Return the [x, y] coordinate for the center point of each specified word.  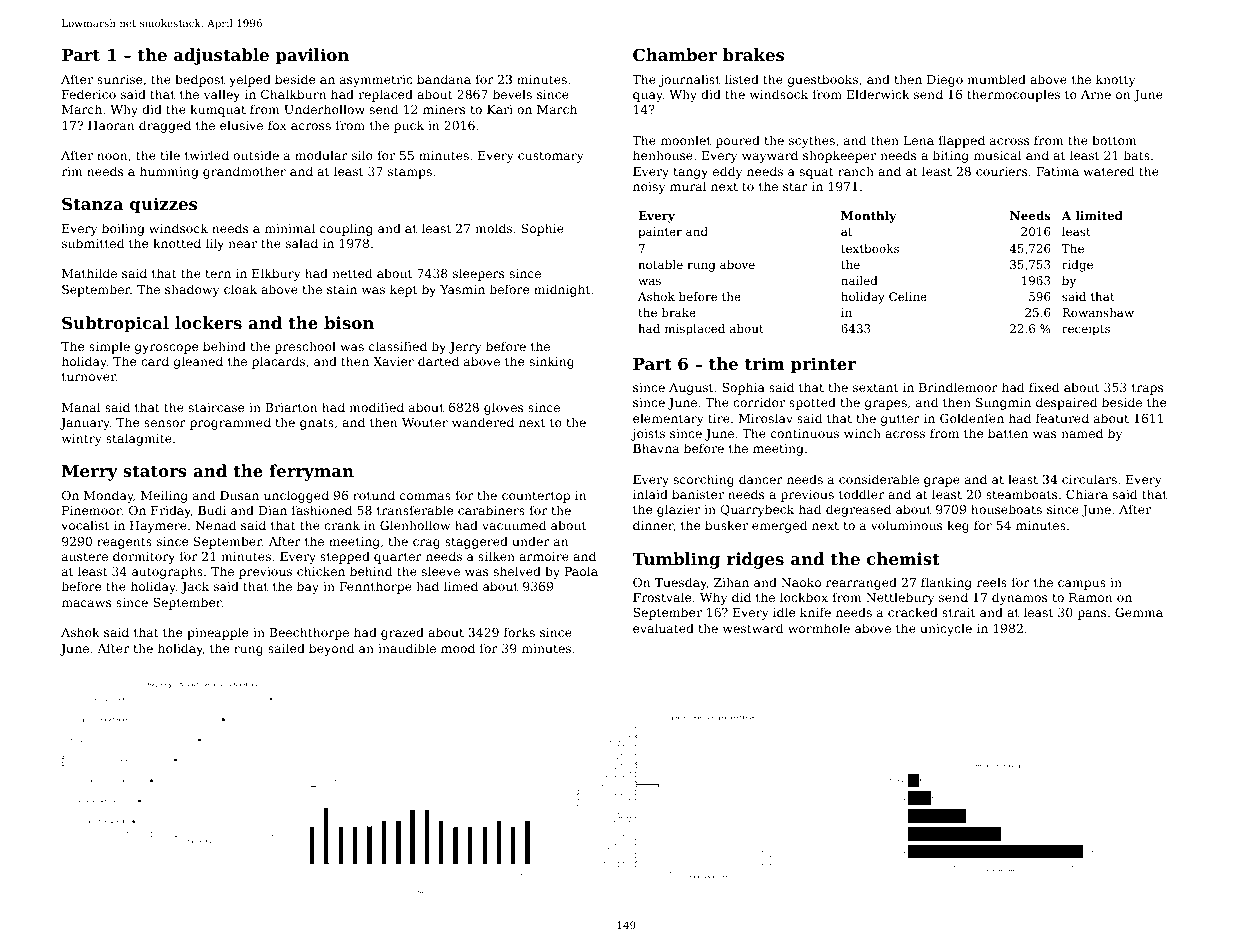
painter [660, 233]
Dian [273, 510]
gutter [900, 420]
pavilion [312, 56]
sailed [286, 648]
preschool [305, 347]
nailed [859, 280]
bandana [444, 79]
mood [458, 648]
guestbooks [823, 80]
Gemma [1139, 612]
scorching [703, 480]
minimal [290, 228]
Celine [908, 296]
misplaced [695, 330]
